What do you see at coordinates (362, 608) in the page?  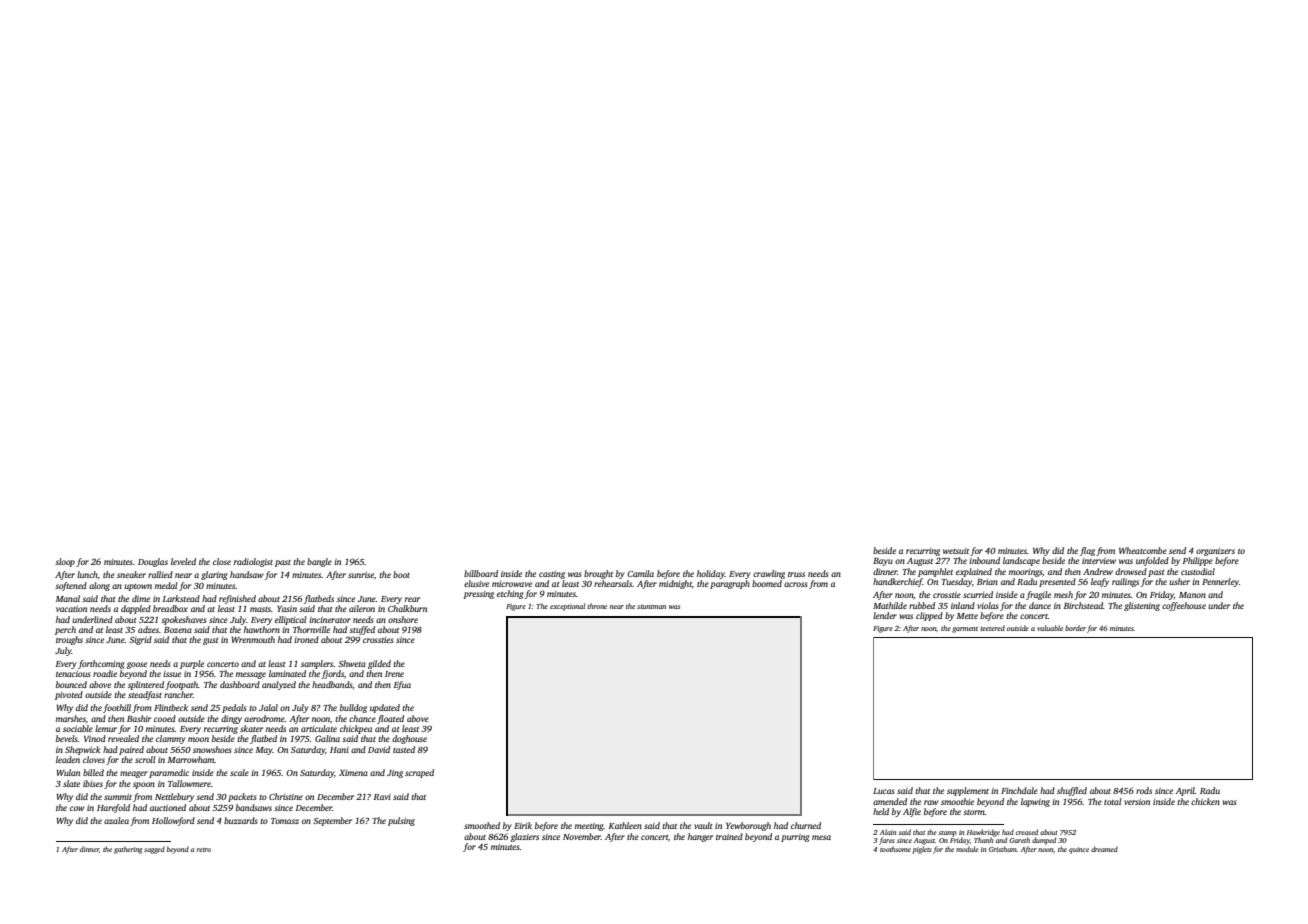 I see `aileron` at bounding box center [362, 608].
